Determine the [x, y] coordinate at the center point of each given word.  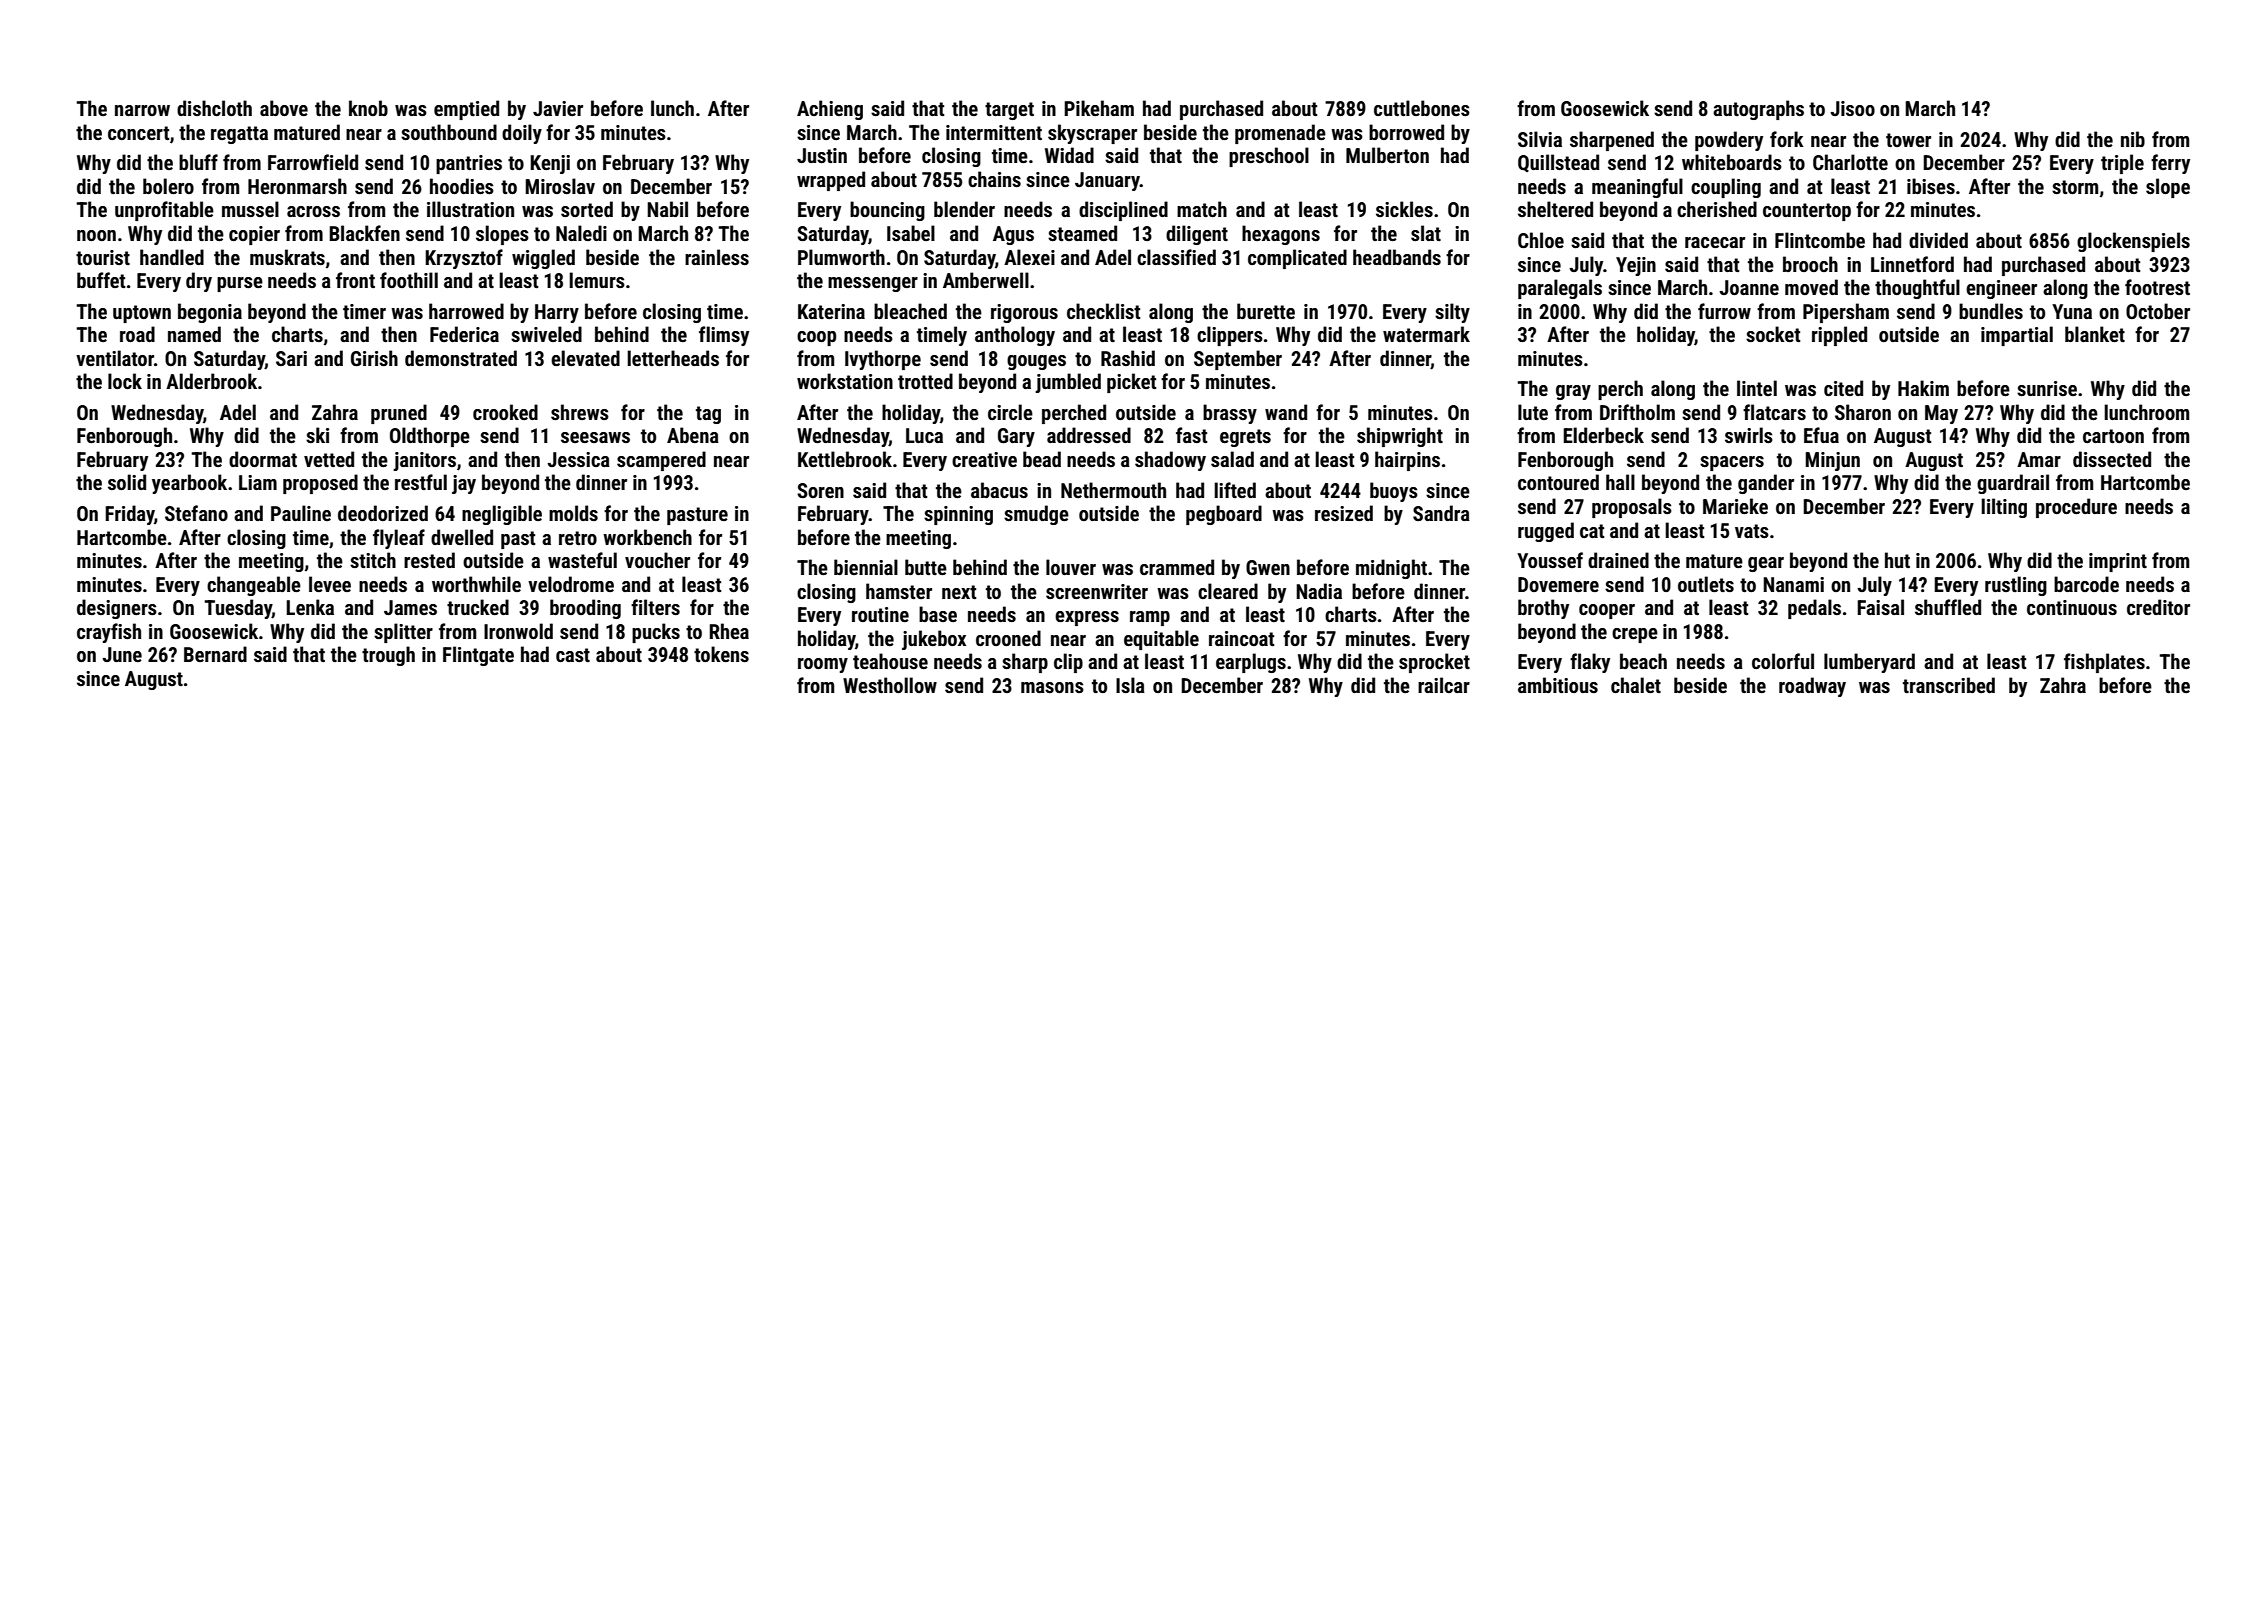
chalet [1636, 685]
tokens [721, 654]
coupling [1726, 188]
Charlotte [1850, 162]
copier [254, 235]
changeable [254, 586]
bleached [910, 311]
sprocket [1434, 663]
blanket [2095, 334]
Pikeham [1099, 108]
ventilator [115, 358]
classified [1176, 257]
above [284, 108]
